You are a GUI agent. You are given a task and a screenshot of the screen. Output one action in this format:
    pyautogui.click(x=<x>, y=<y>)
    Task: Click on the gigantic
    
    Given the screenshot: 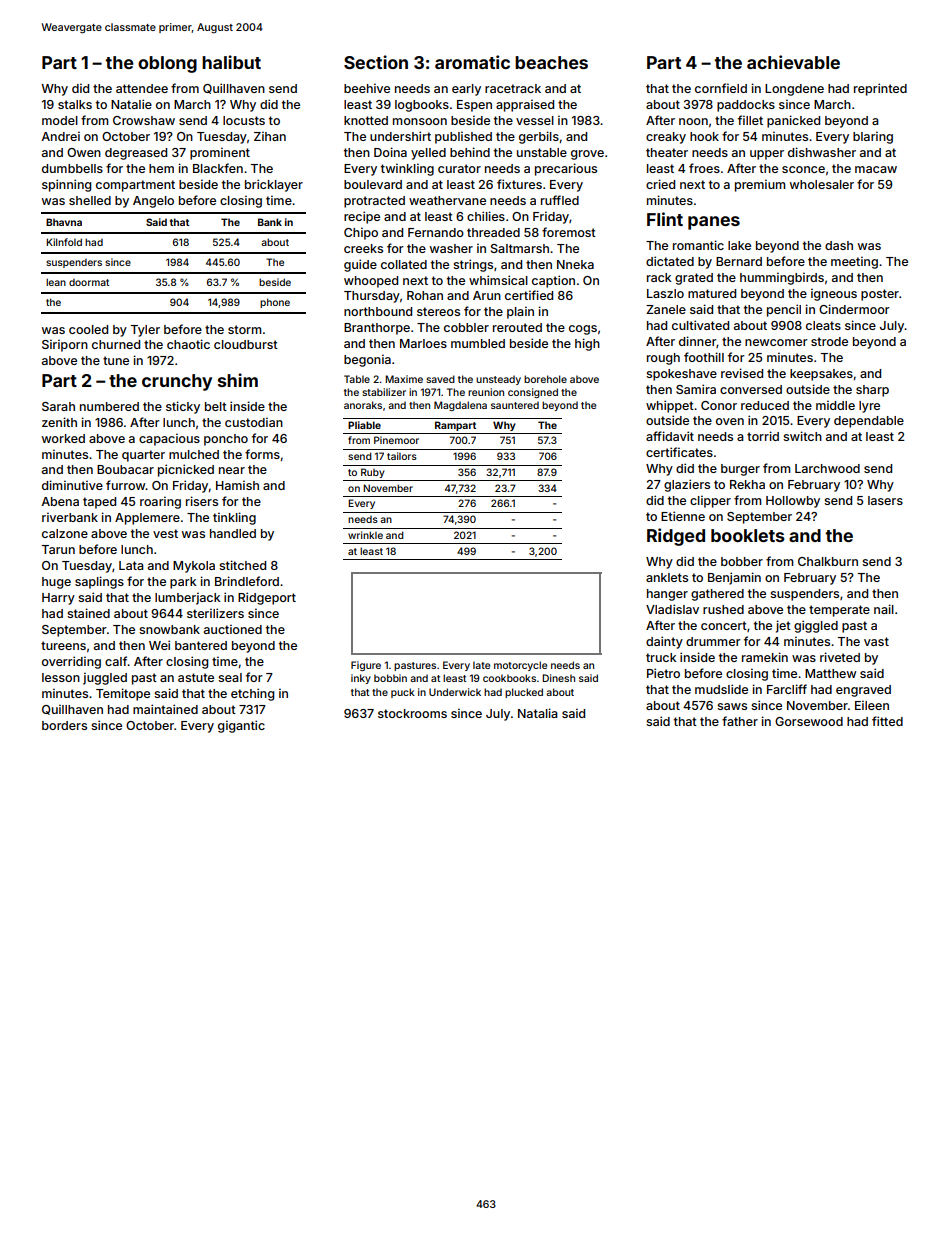 What is the action you would take?
    pyautogui.click(x=241, y=726)
